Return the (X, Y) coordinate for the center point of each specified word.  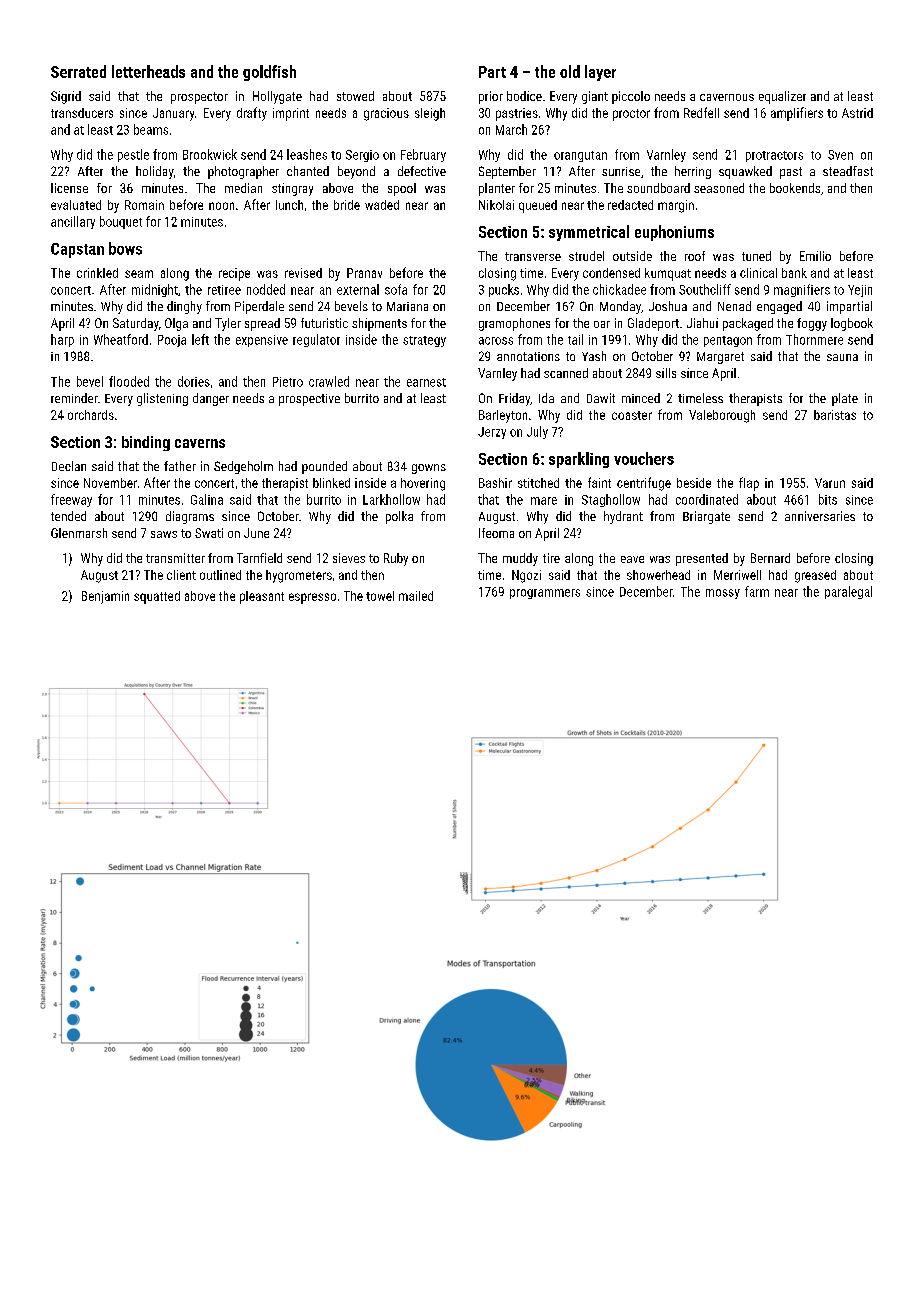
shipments (379, 324)
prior (491, 97)
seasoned (719, 188)
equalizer (782, 97)
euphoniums (674, 233)
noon (221, 206)
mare (544, 501)
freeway (71, 500)
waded (382, 205)
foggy (812, 324)
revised (303, 273)
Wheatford (121, 339)
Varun (830, 483)
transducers (82, 113)
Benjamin (105, 597)
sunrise (621, 171)
